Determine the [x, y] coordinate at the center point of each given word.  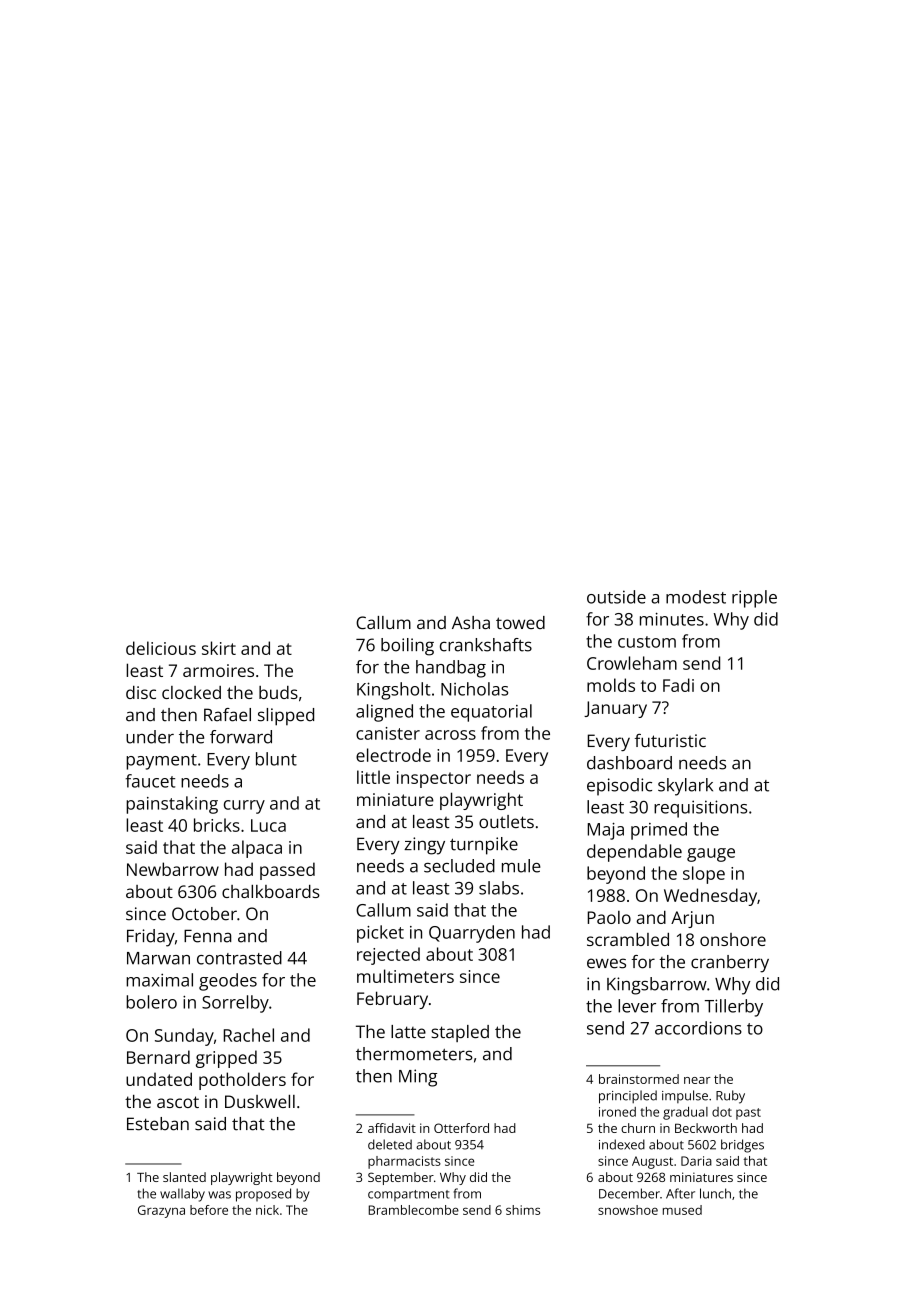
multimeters [405, 976]
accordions [698, 1028]
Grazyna [161, 1211]
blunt [276, 759]
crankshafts [486, 645]
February [392, 1000]
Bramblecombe [414, 1210]
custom [647, 642]
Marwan [158, 958]
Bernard [158, 1057]
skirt [219, 648]
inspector [434, 779]
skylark [685, 787]
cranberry [730, 964]
